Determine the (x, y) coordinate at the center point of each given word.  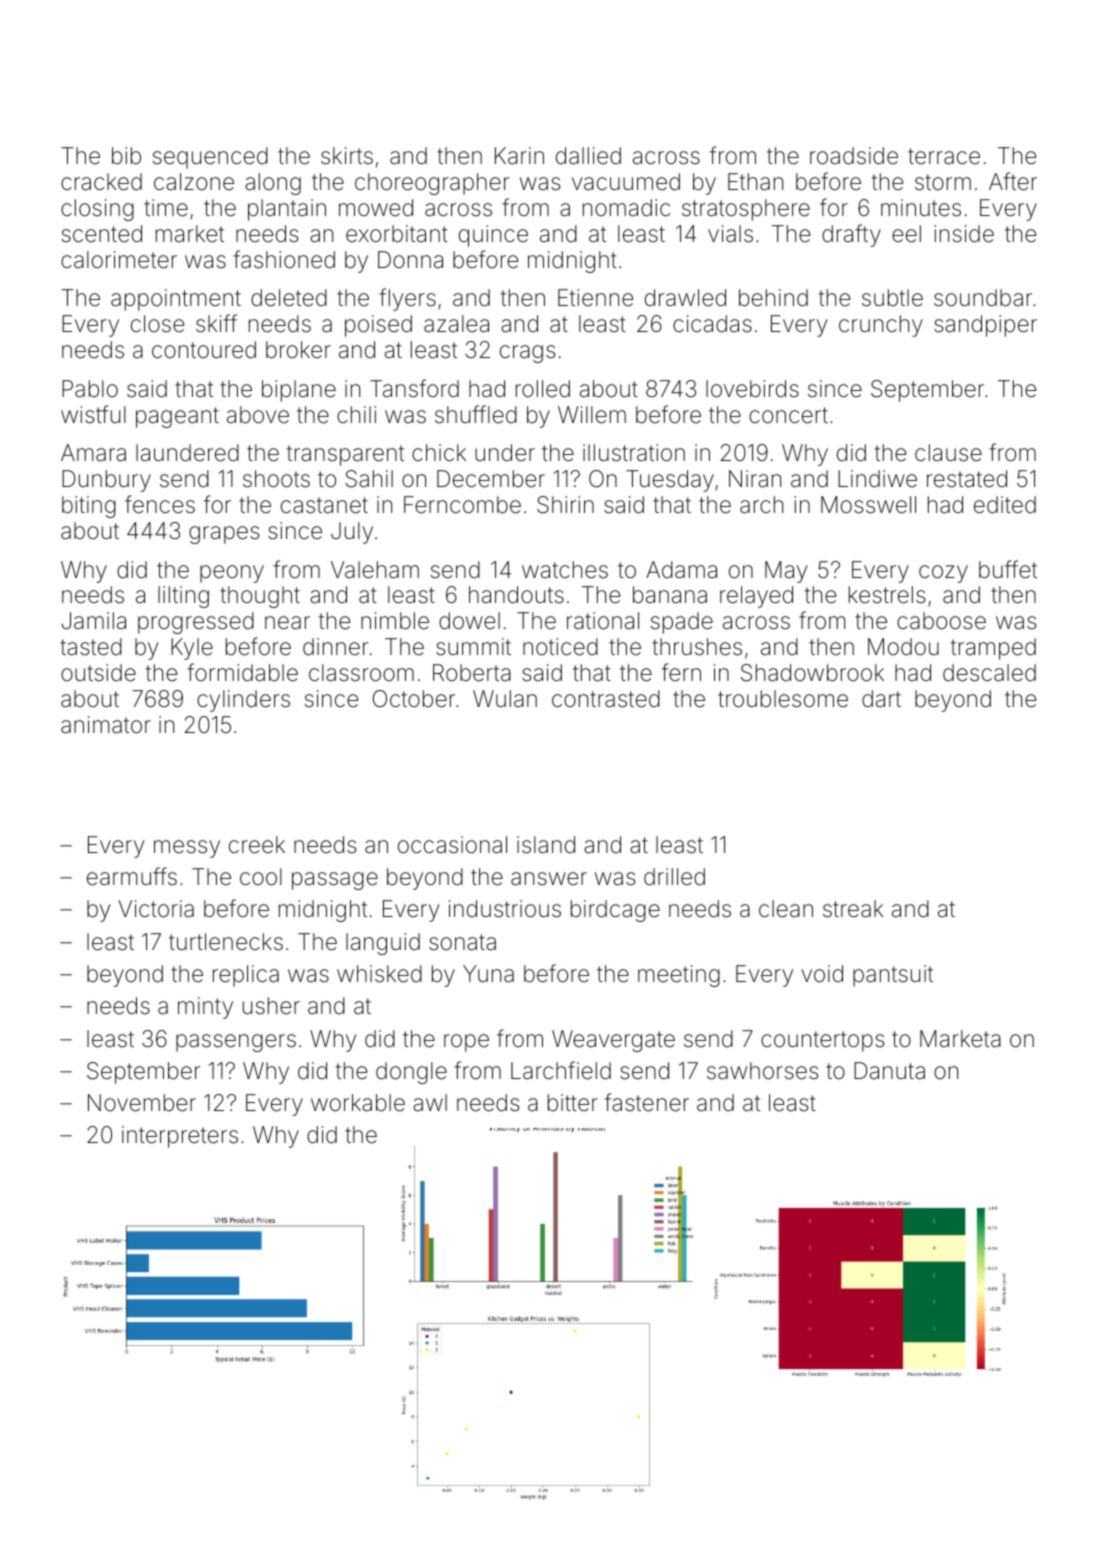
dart (881, 699)
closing (97, 210)
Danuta (889, 1071)
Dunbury (106, 481)
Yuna (488, 974)
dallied (588, 156)
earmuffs (132, 876)
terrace (944, 156)
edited (1005, 505)
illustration (634, 453)
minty (205, 1008)
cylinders (243, 701)
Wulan (505, 699)
